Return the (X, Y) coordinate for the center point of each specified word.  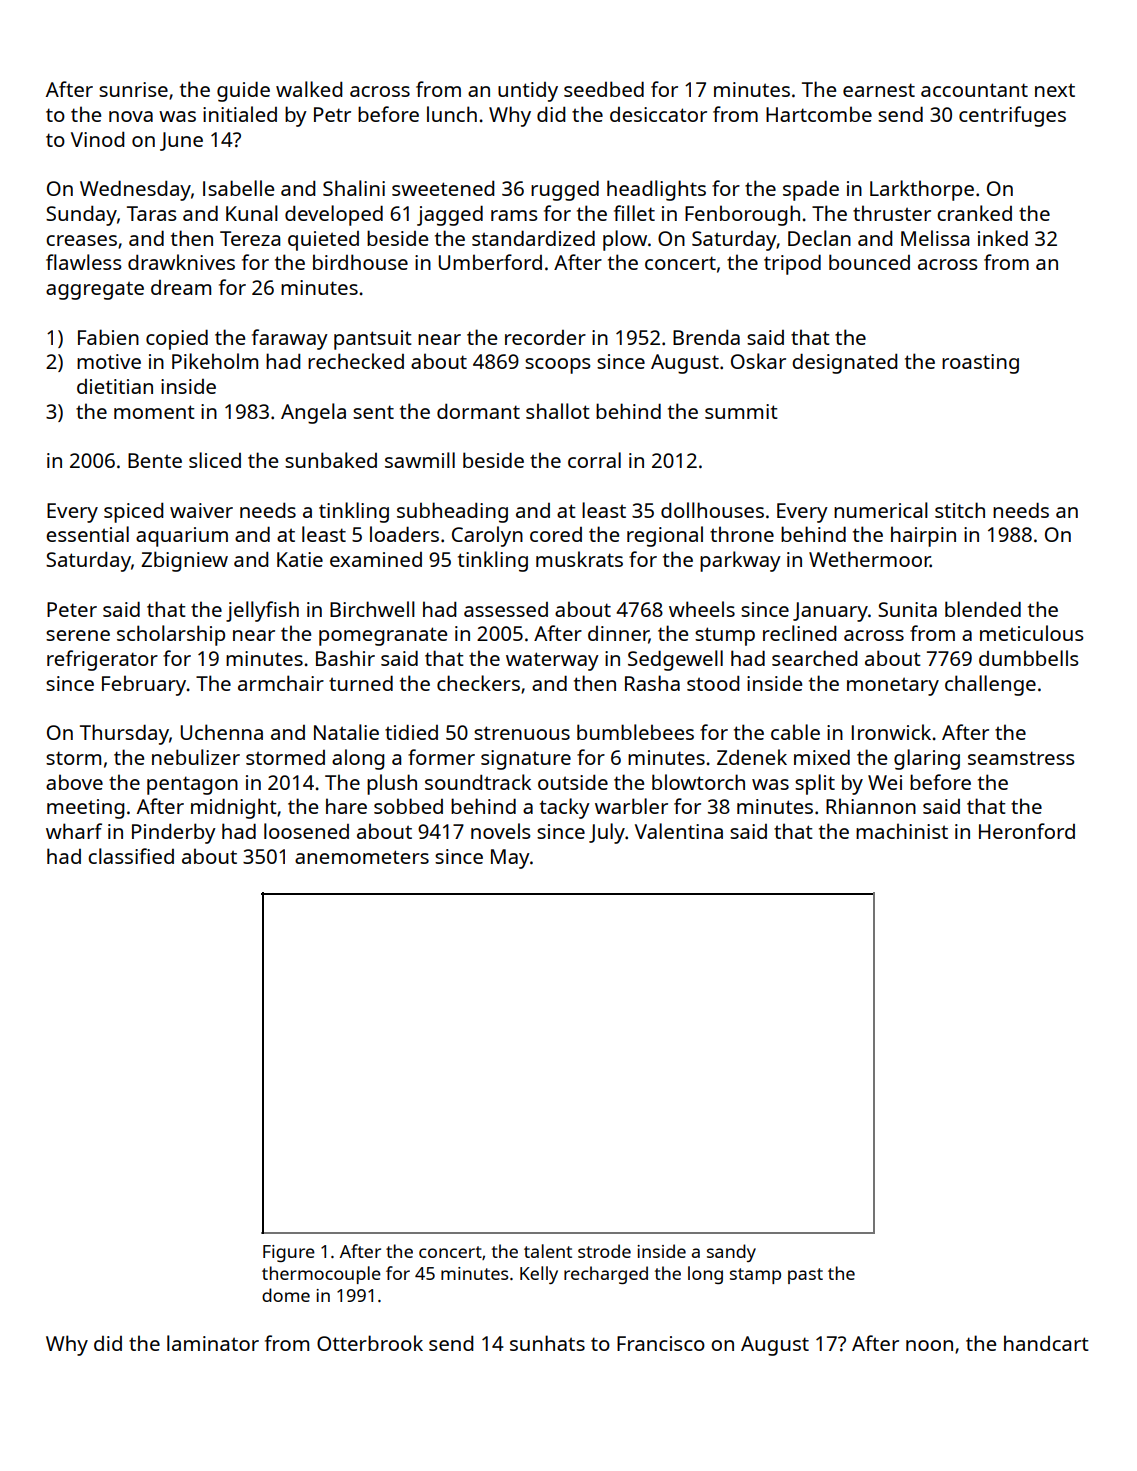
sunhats (547, 1343)
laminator (213, 1343)
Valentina (679, 831)
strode (604, 1251)
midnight (234, 808)
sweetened (443, 188)
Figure (289, 1253)
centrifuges (1012, 116)
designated (845, 363)
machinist (902, 831)
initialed (240, 114)
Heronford (1027, 831)
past (805, 1276)
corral (594, 460)
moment (154, 412)
